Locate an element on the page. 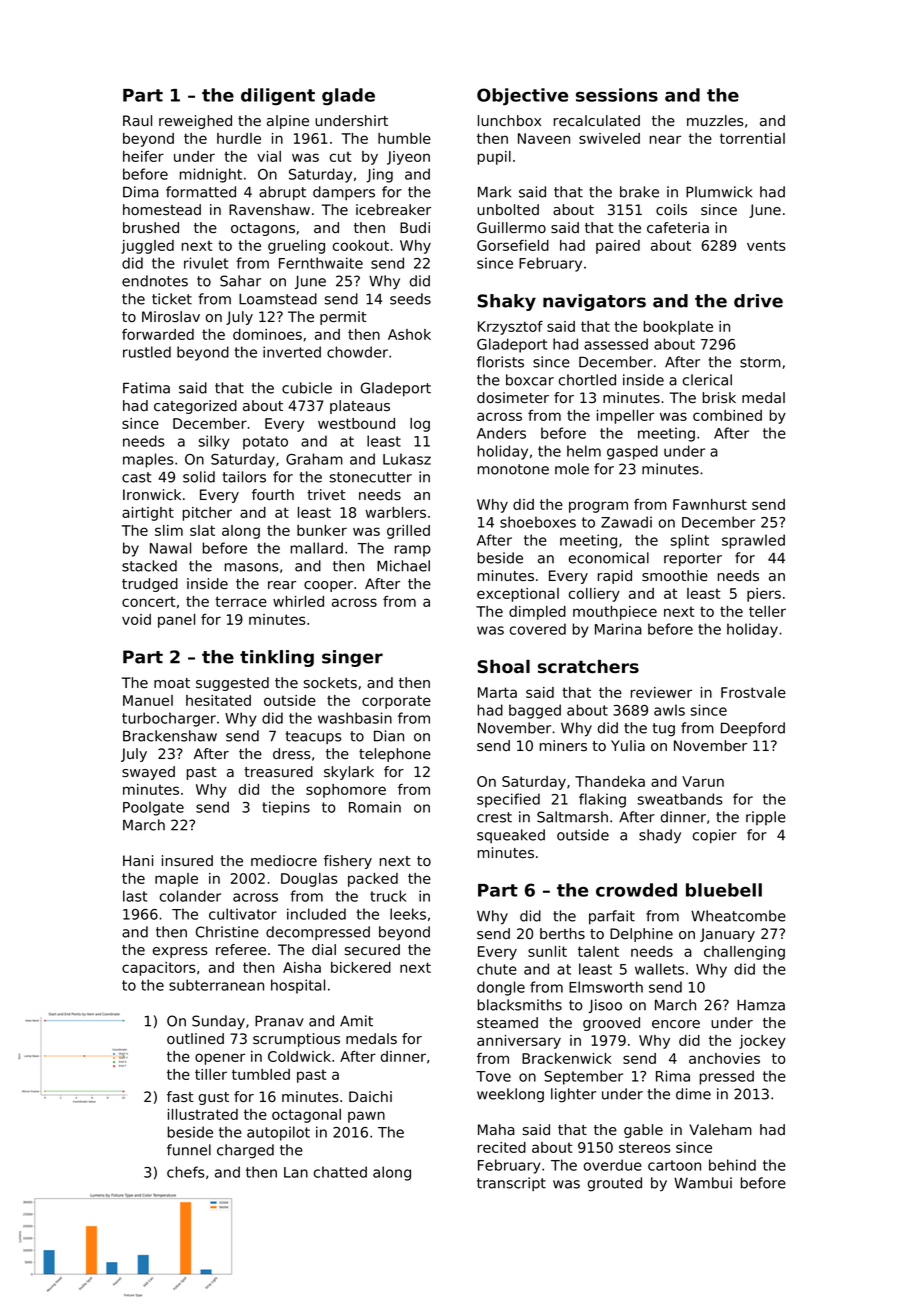  chefs is located at coordinates (186, 1172).
